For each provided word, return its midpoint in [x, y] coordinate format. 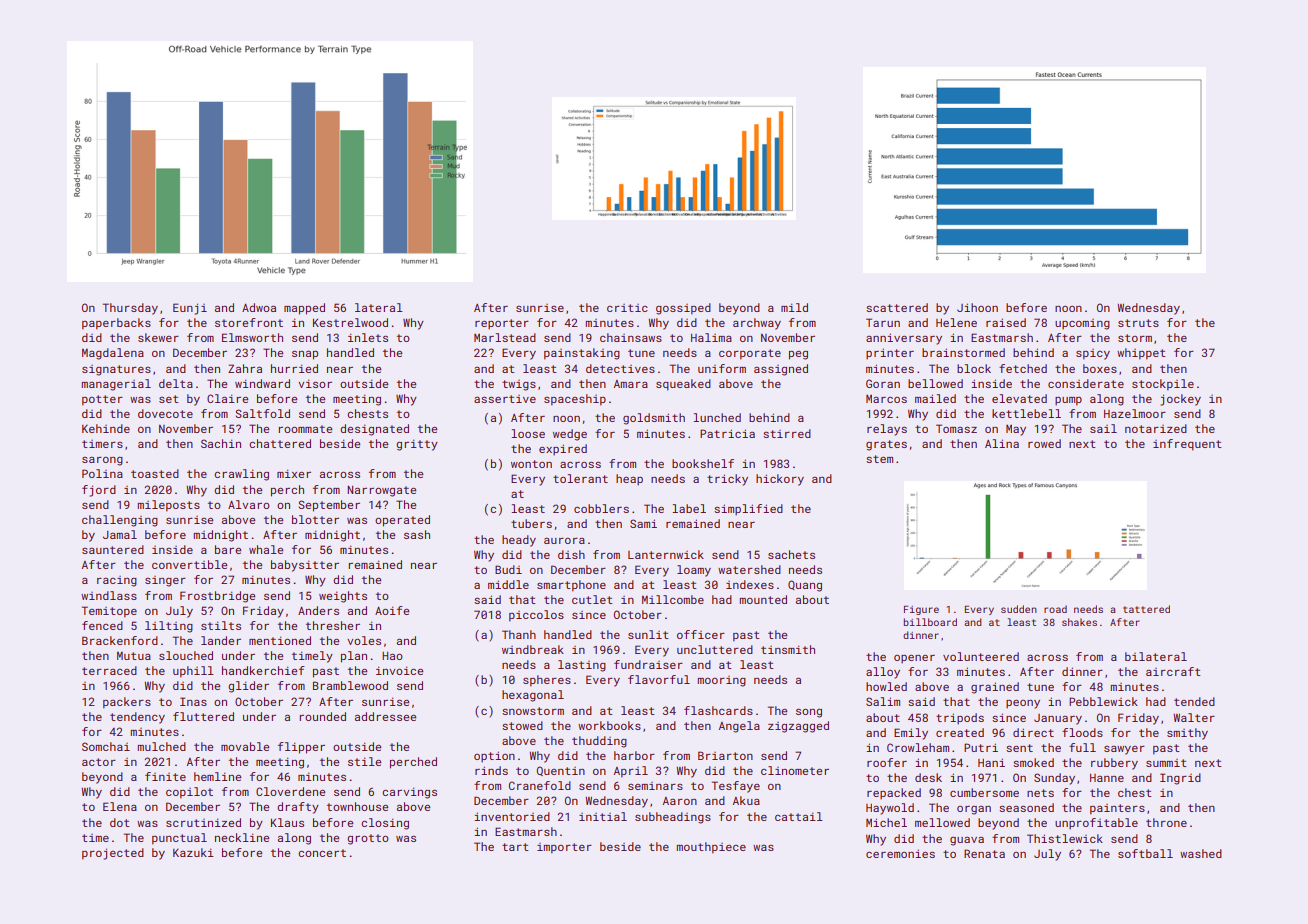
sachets [791, 554]
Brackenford [120, 640]
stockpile [1163, 385]
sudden [1019, 609]
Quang [805, 586]
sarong [102, 461]
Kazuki [193, 852]
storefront [249, 322]
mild [794, 307]
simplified [748, 510]
